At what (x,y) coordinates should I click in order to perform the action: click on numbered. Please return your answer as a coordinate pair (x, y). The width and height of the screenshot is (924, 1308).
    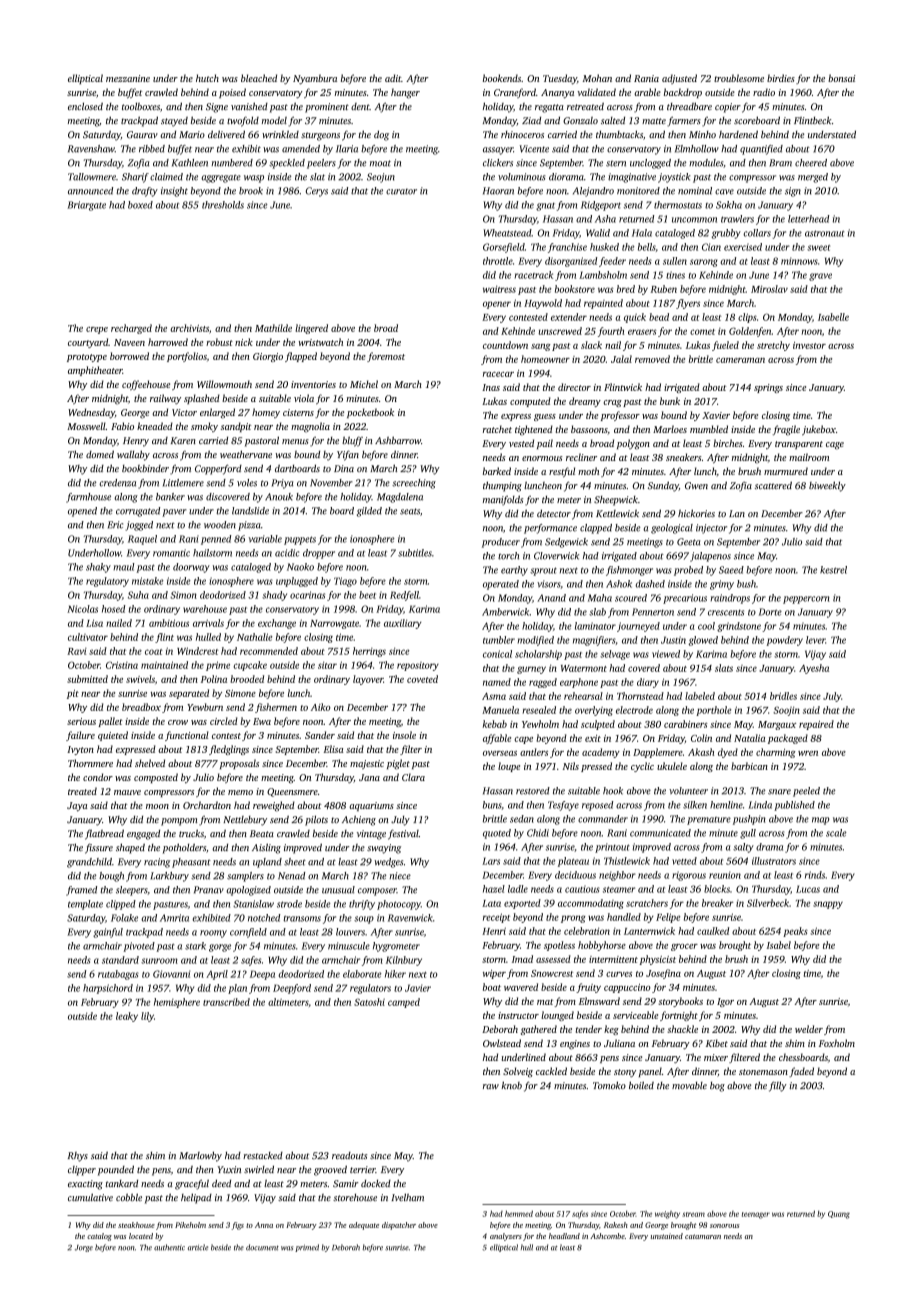
    Looking at the image, I should click on (232, 163).
